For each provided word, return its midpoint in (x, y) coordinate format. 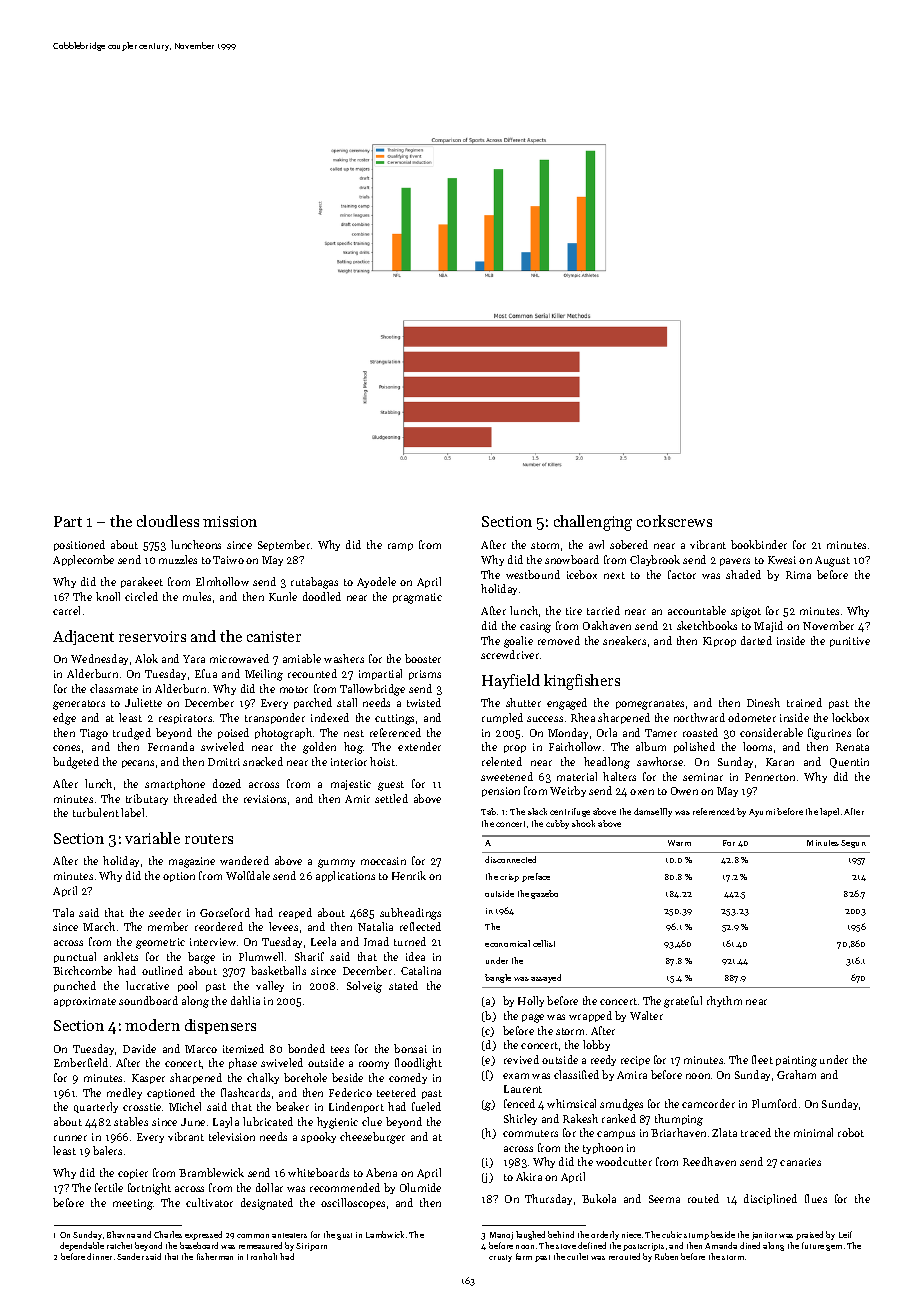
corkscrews (674, 521)
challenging (593, 523)
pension (501, 792)
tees (340, 1049)
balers (107, 1150)
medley (124, 1093)
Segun (853, 844)
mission (230, 521)
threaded (195, 798)
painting (796, 1061)
